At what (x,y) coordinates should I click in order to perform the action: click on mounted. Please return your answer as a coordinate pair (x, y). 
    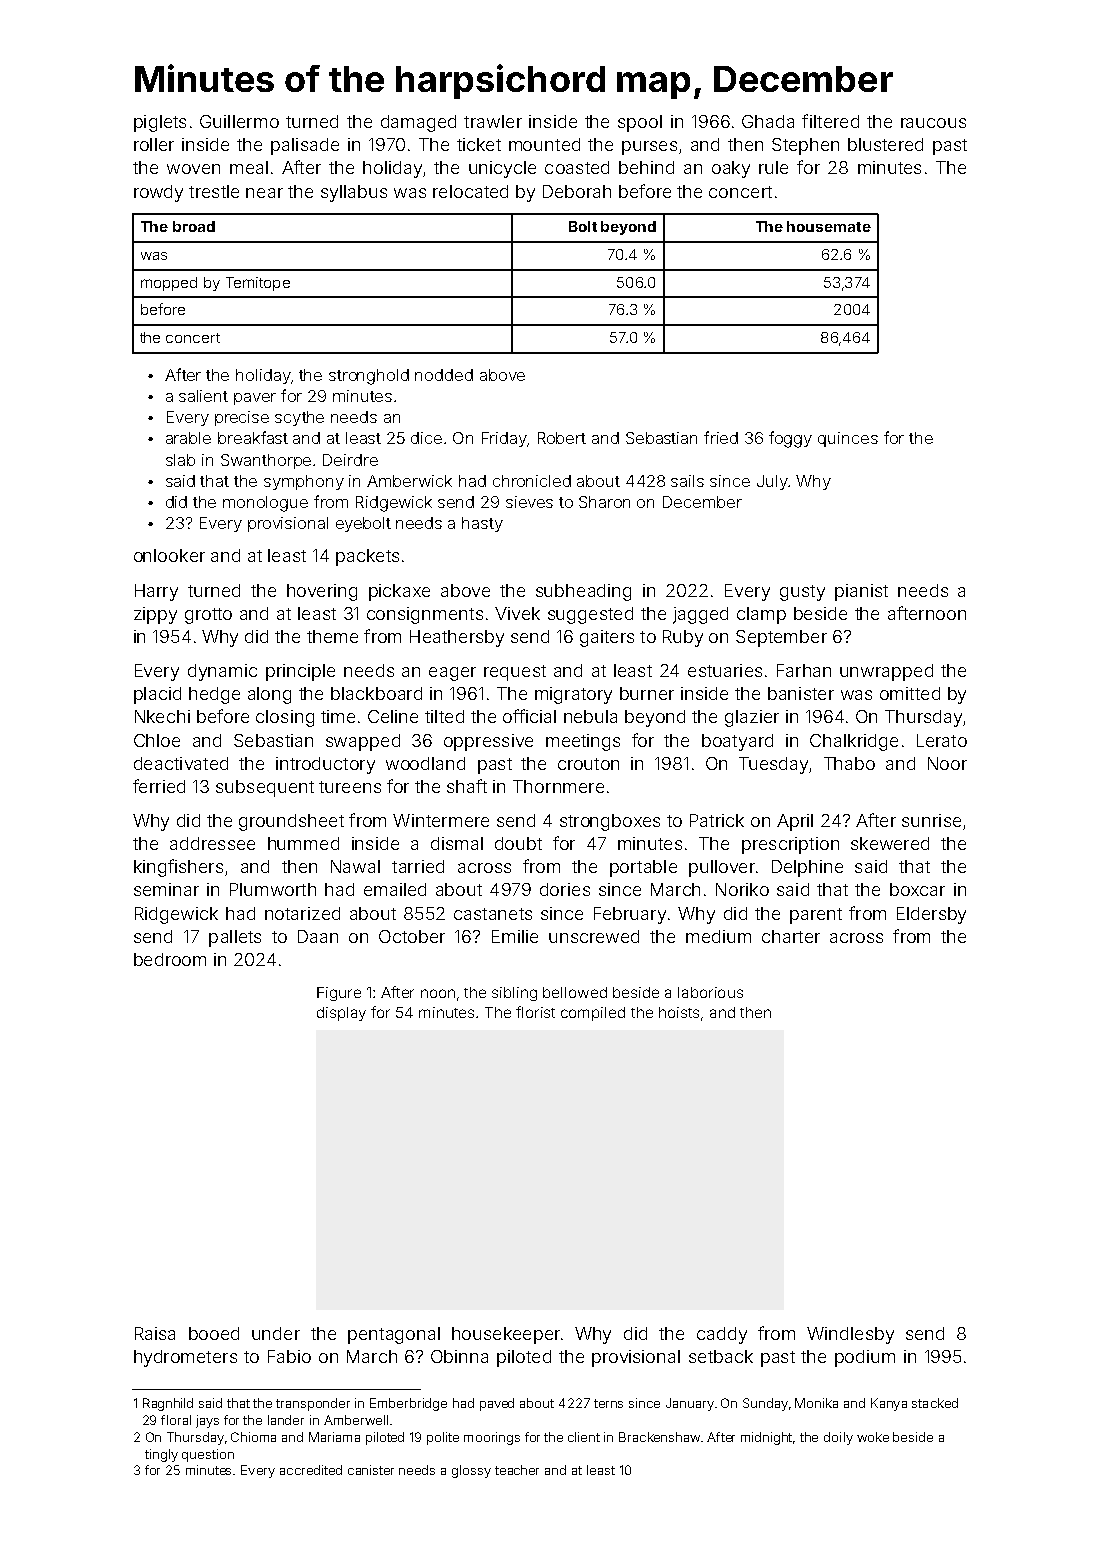
    Looking at the image, I should click on (544, 144).
